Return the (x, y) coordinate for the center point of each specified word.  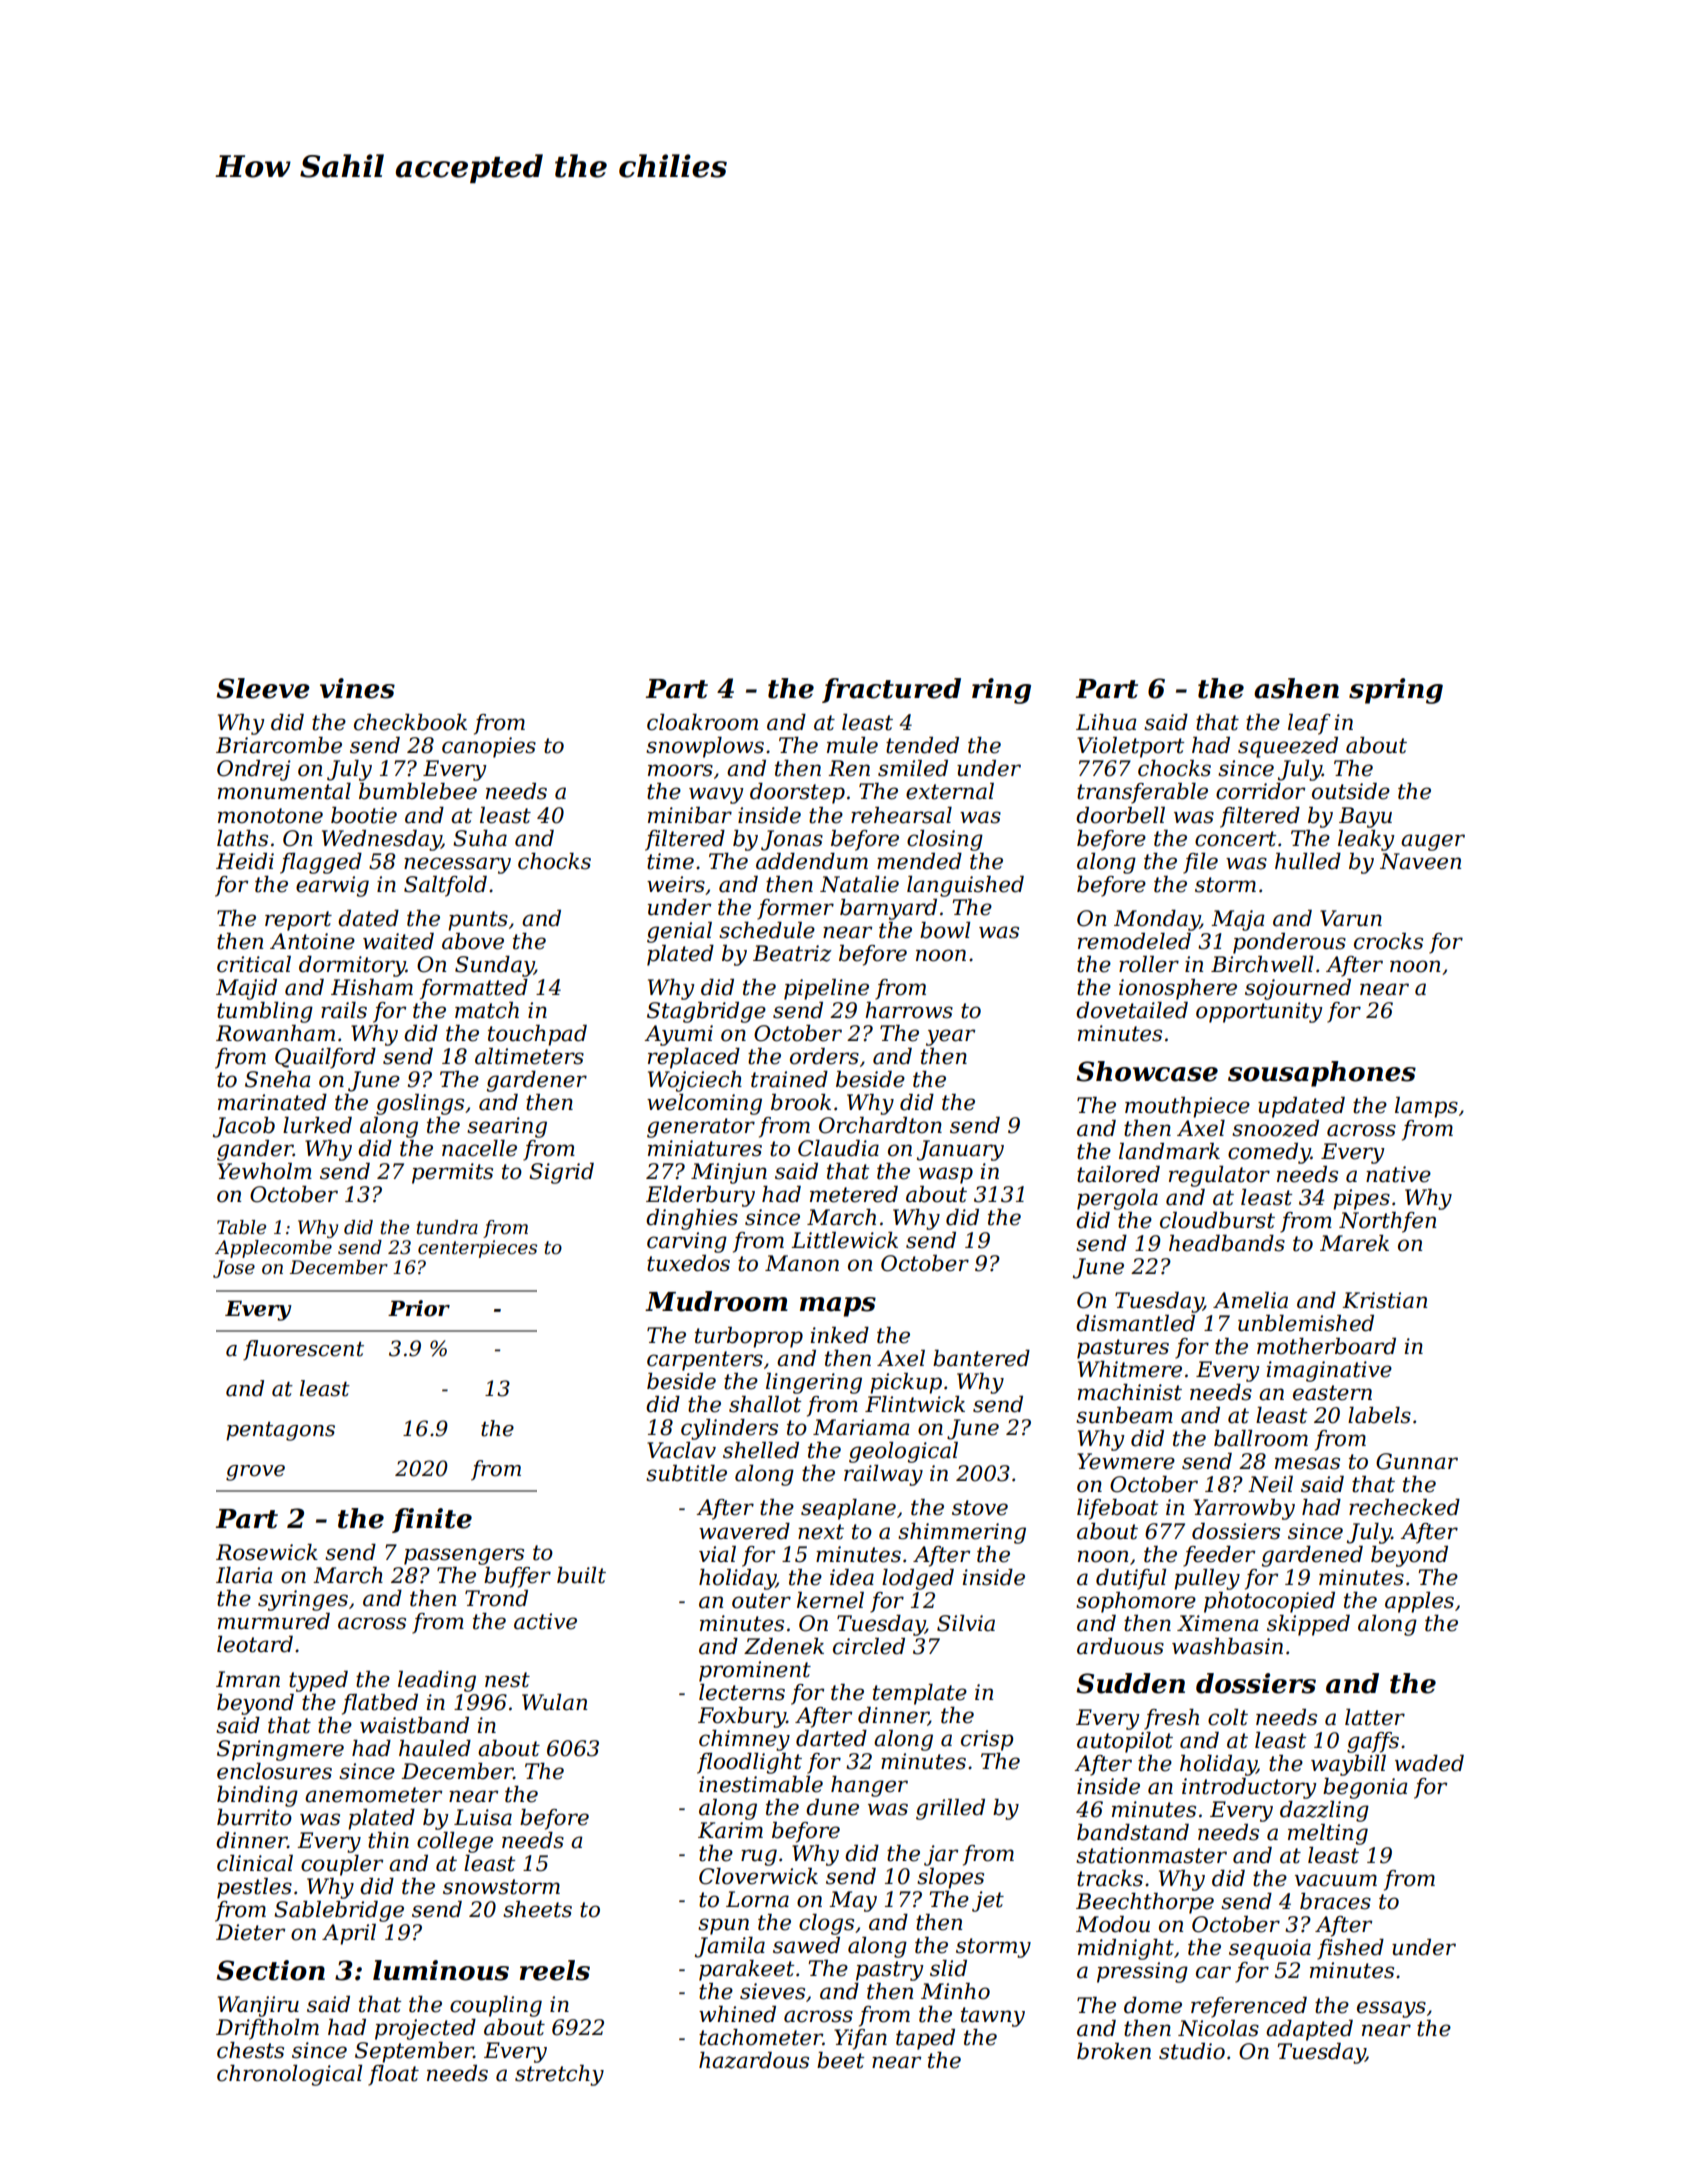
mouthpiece (1187, 1107)
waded (1429, 1763)
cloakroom (702, 722)
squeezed (1288, 747)
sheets (537, 1909)
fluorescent (303, 1350)
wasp (946, 1175)
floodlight (749, 1763)
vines (357, 688)
